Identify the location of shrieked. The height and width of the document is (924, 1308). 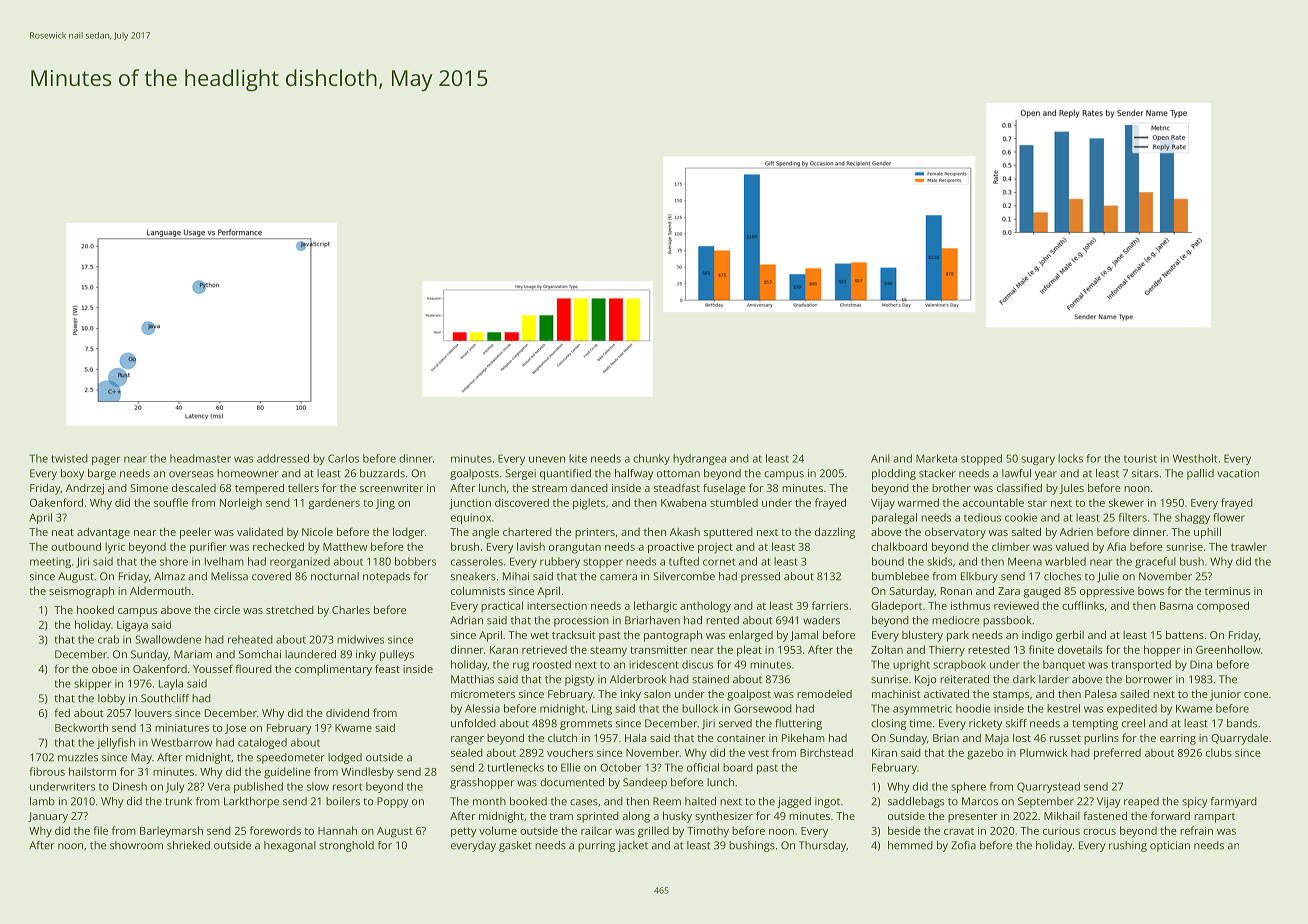
(188, 845).
